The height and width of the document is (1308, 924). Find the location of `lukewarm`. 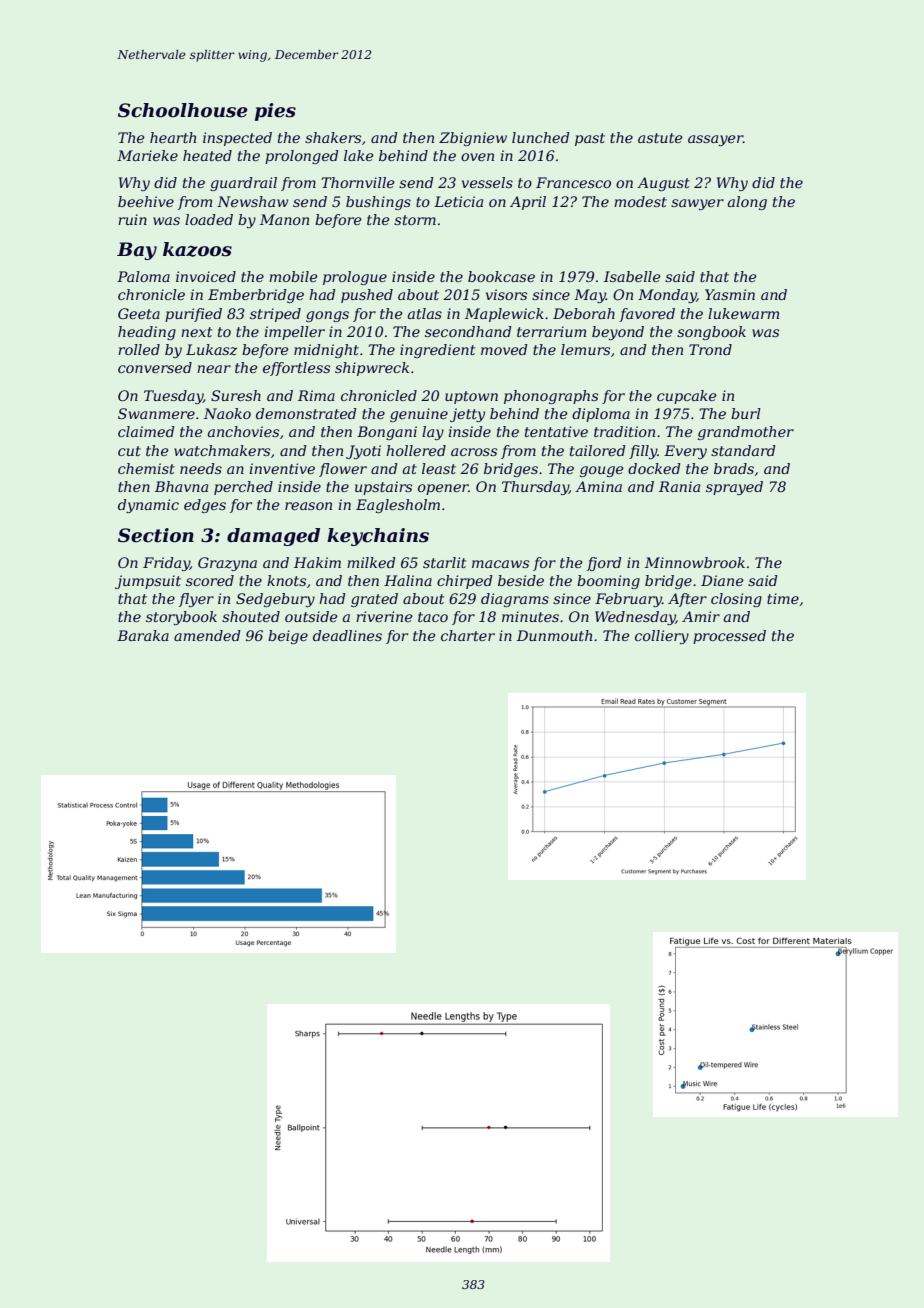

lukewarm is located at coordinates (743, 313).
